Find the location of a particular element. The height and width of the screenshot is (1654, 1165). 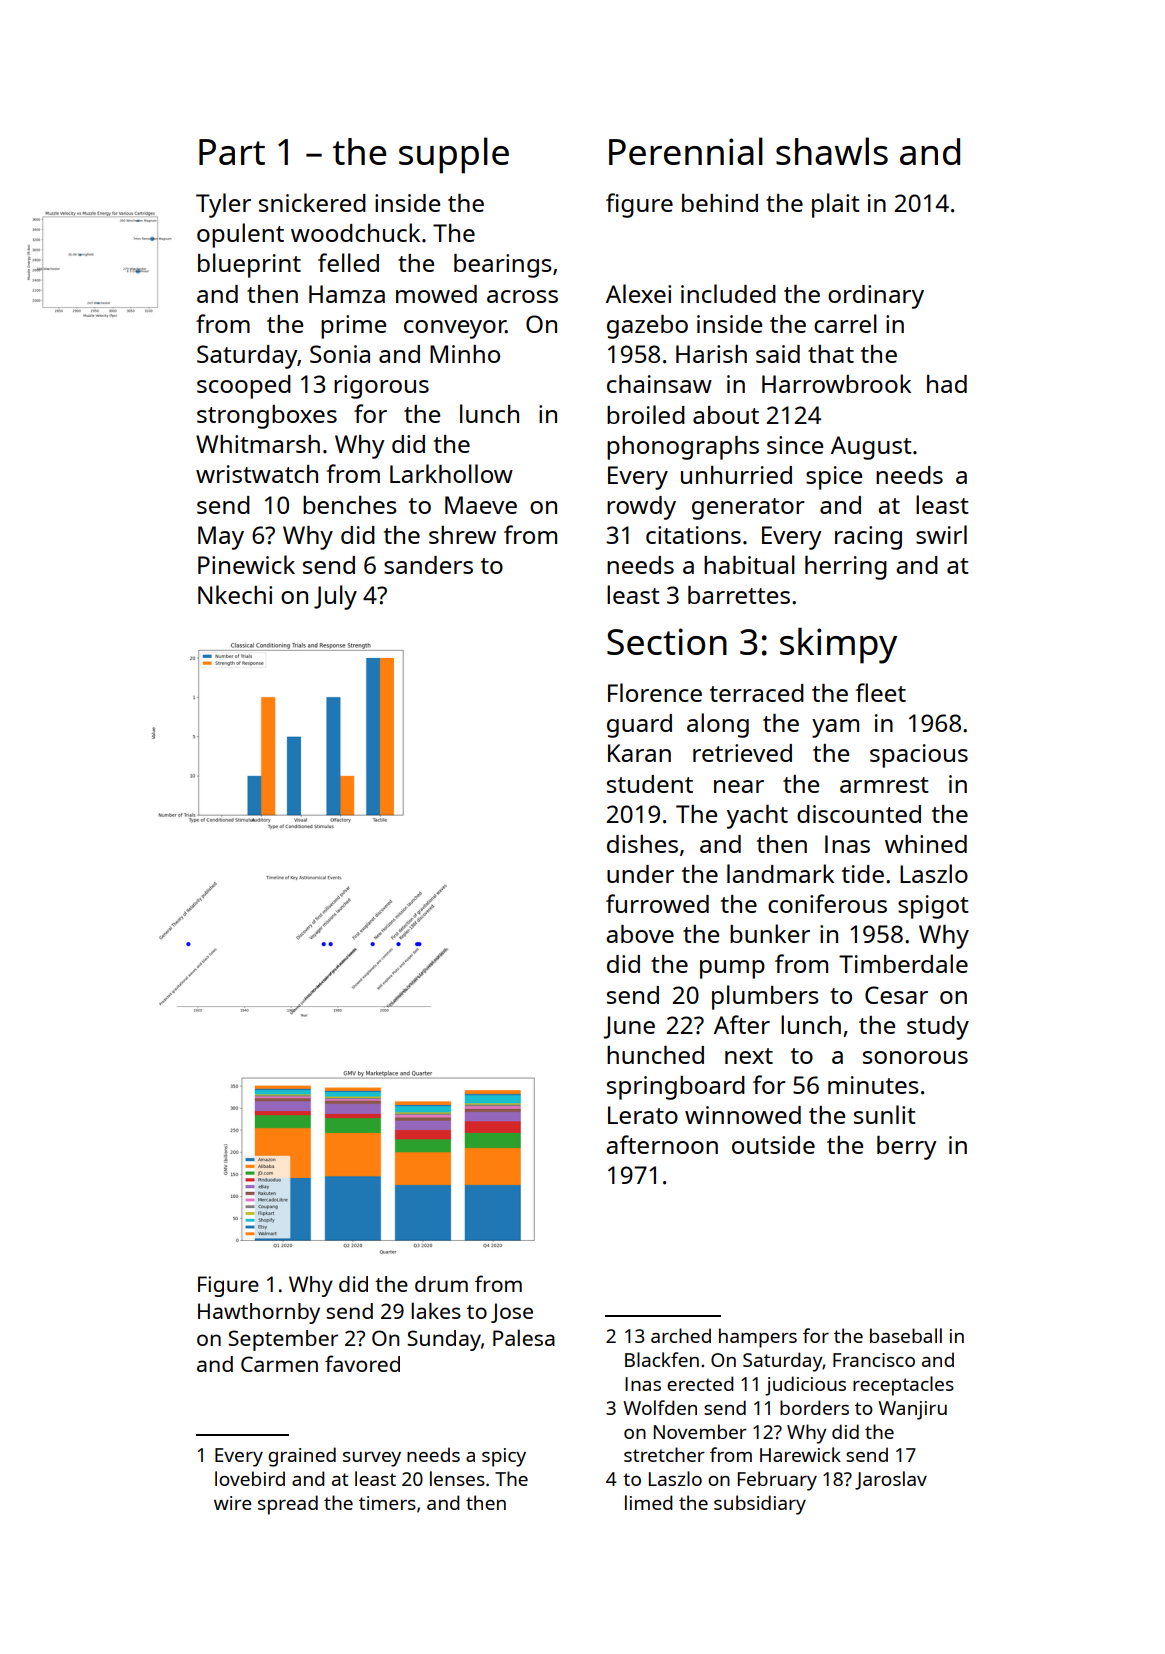

limed is located at coordinates (649, 1502).
